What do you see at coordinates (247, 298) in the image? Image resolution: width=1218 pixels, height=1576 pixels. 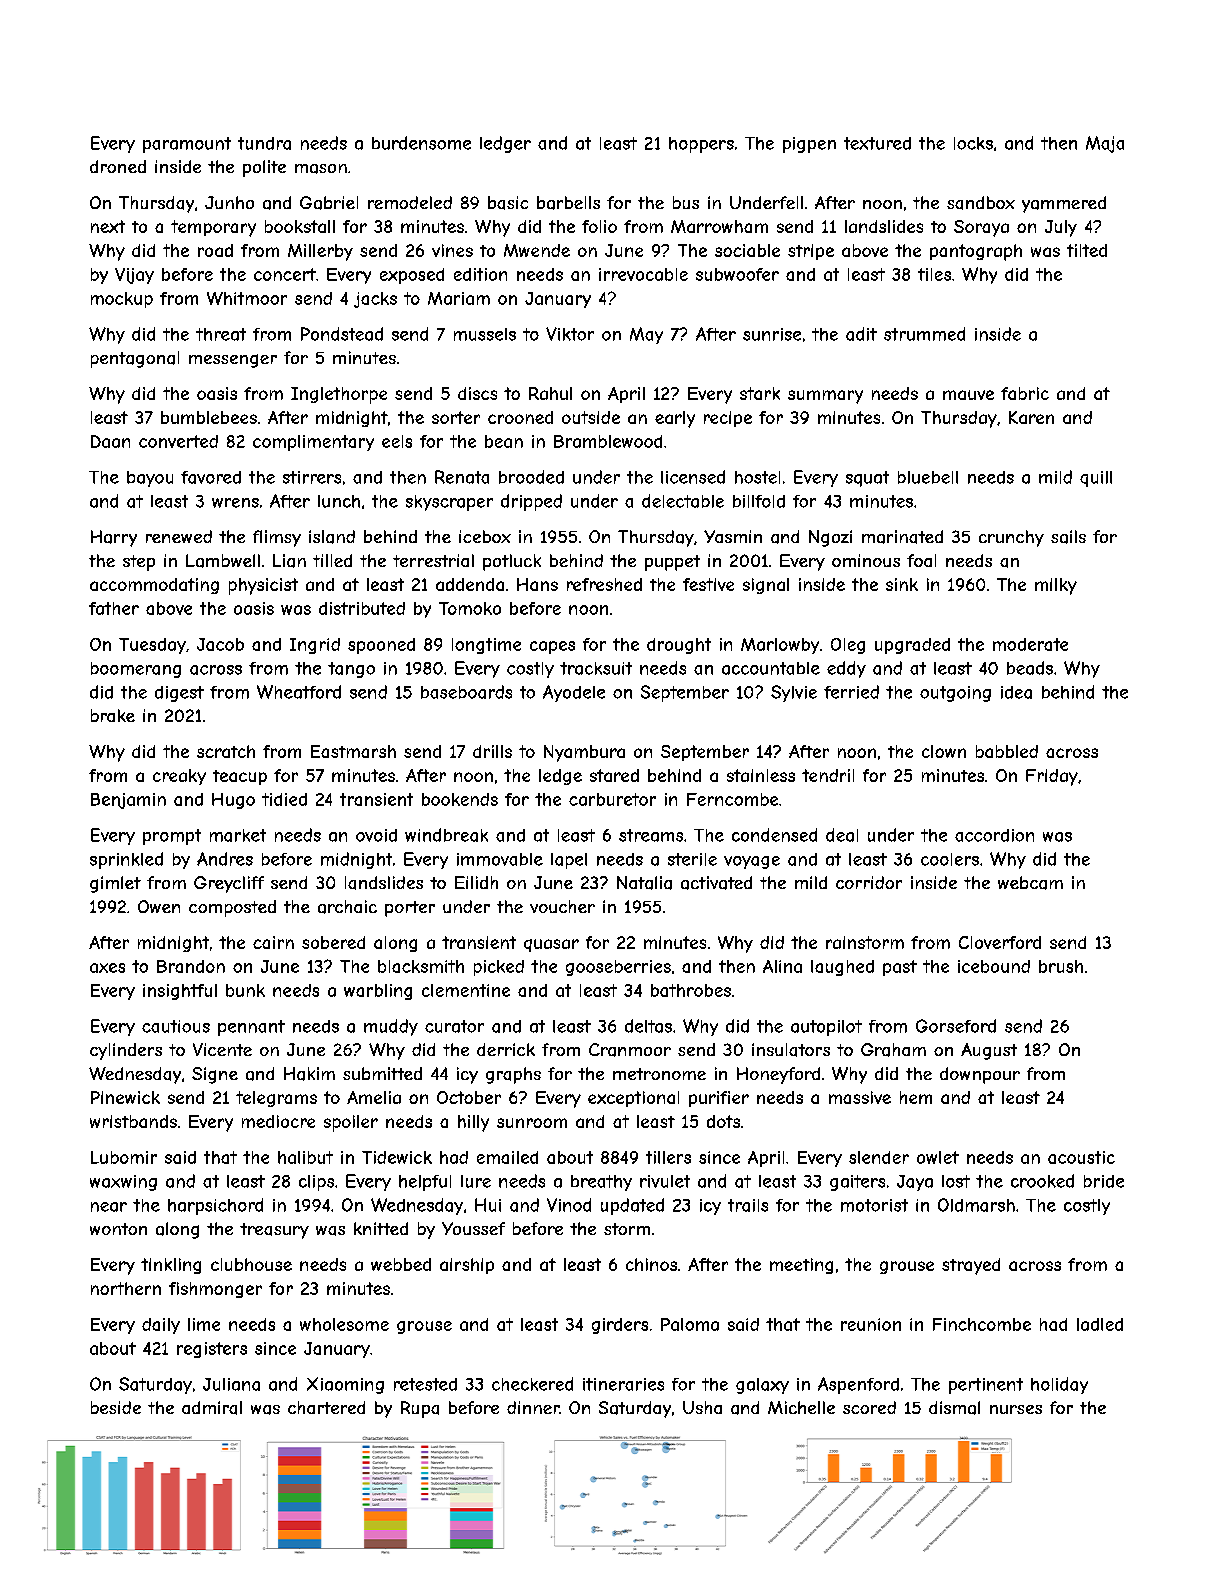 I see `Whitmoor` at bounding box center [247, 298].
